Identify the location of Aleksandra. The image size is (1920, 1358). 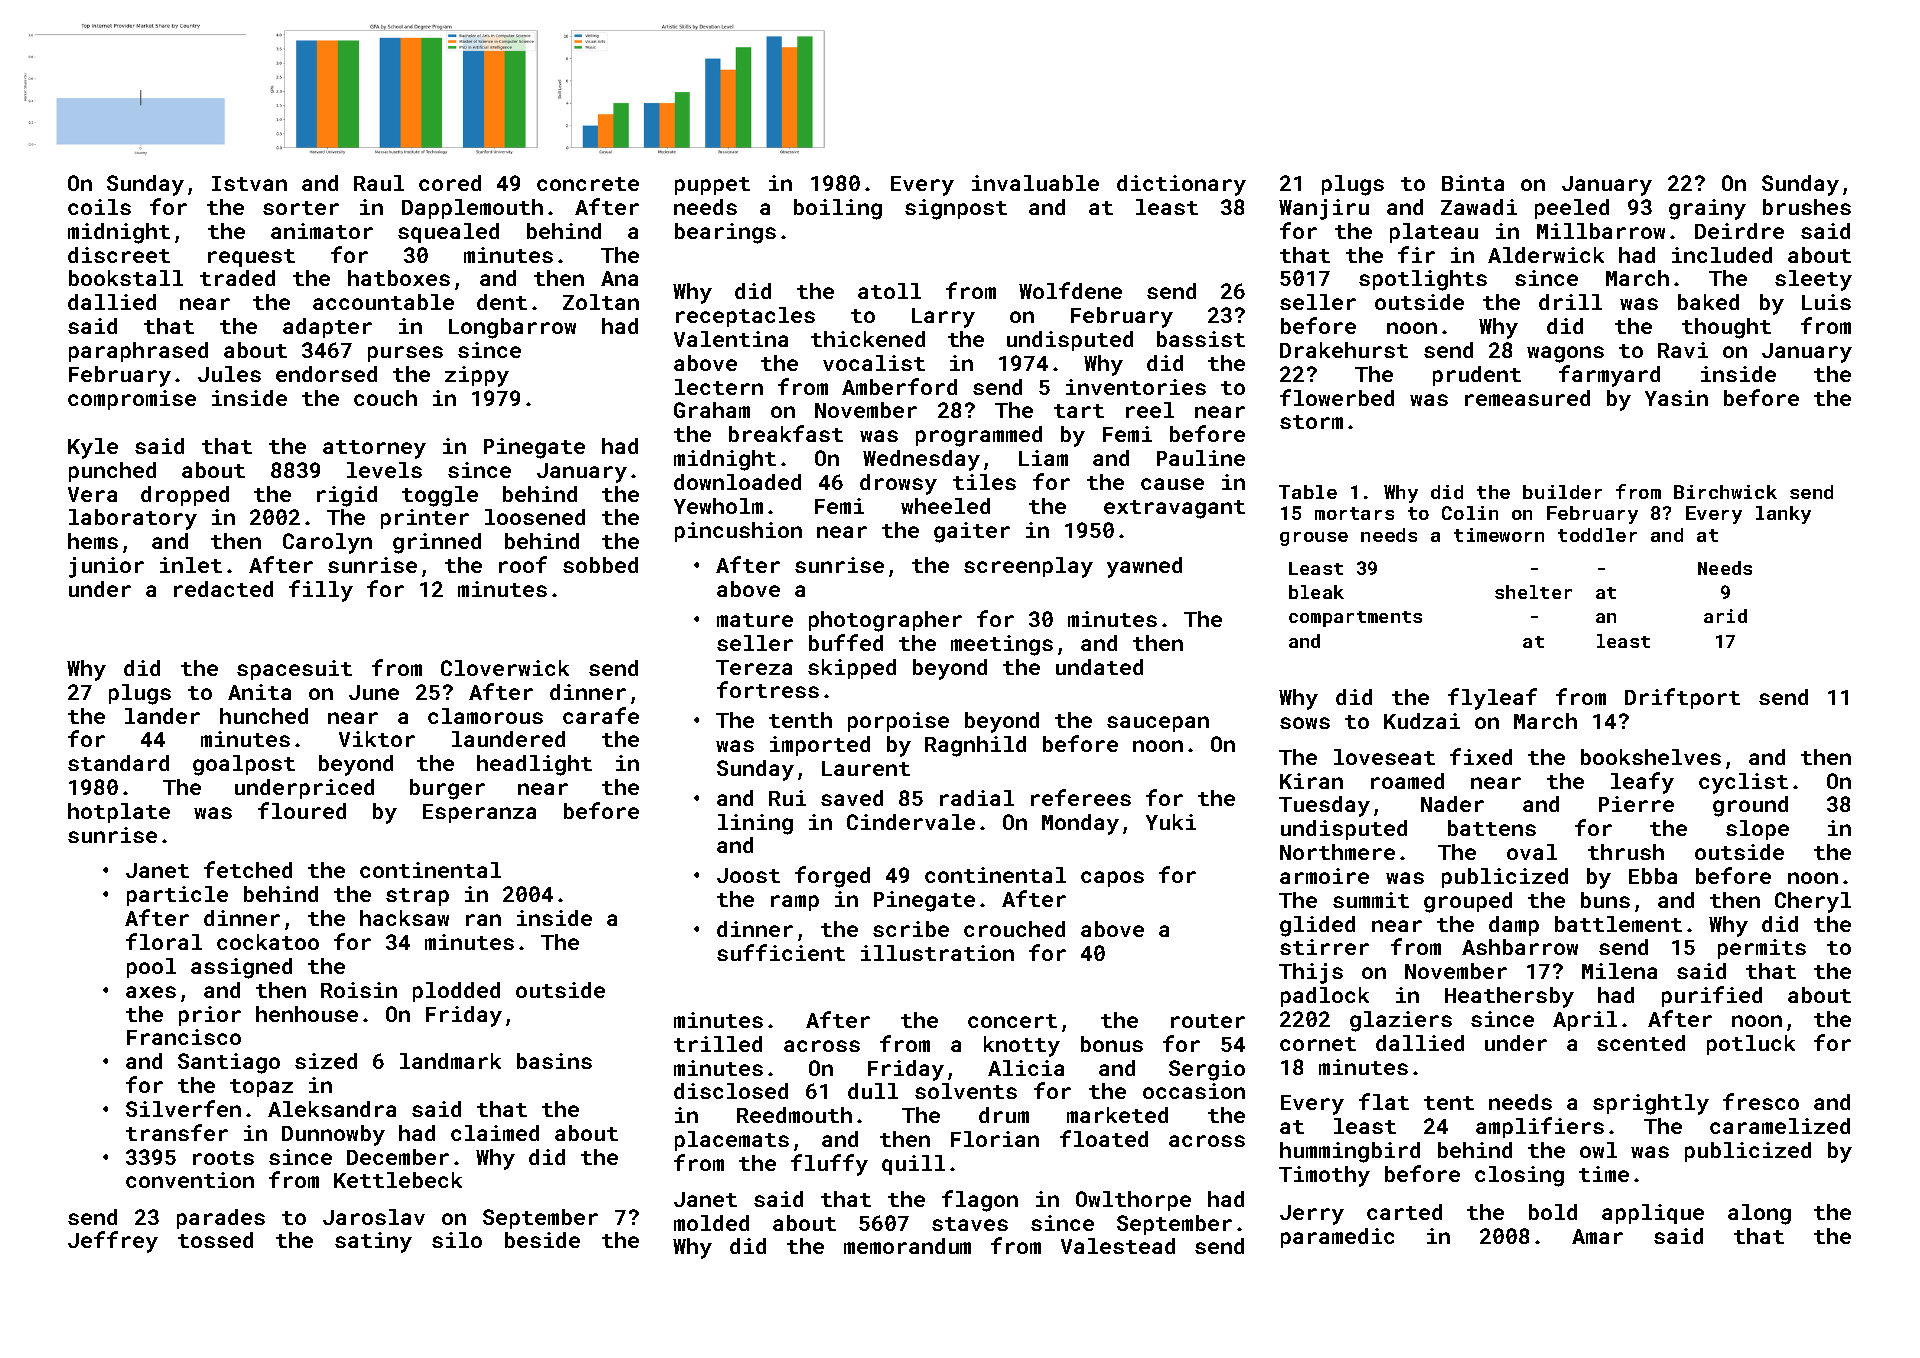
(332, 1109).
